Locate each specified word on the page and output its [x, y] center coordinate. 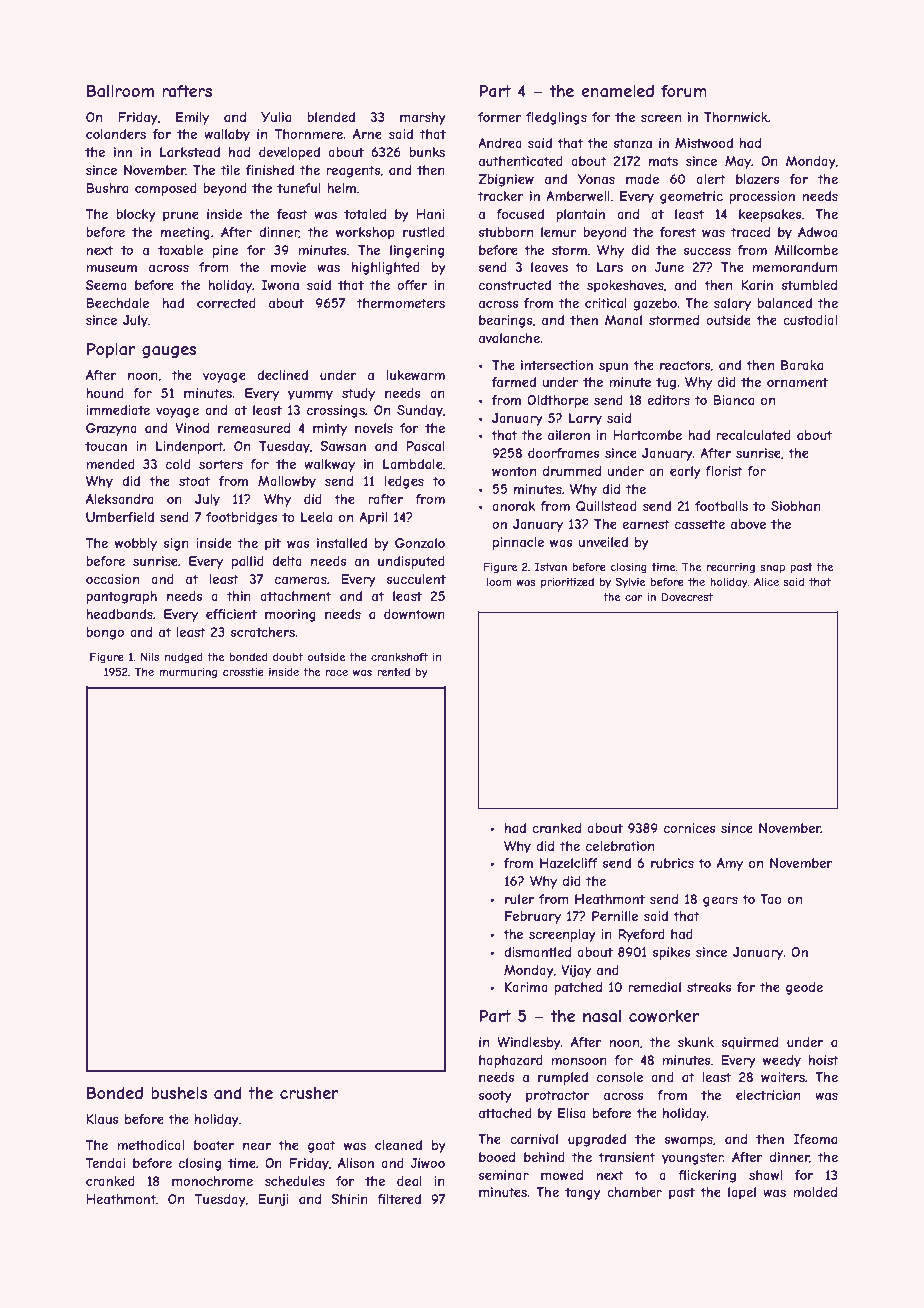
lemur [559, 232]
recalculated [753, 435]
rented [393, 672]
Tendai [106, 1163]
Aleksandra [119, 499]
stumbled [809, 285]
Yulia [276, 117]
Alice [766, 581]
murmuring [188, 673]
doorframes [563, 453]
